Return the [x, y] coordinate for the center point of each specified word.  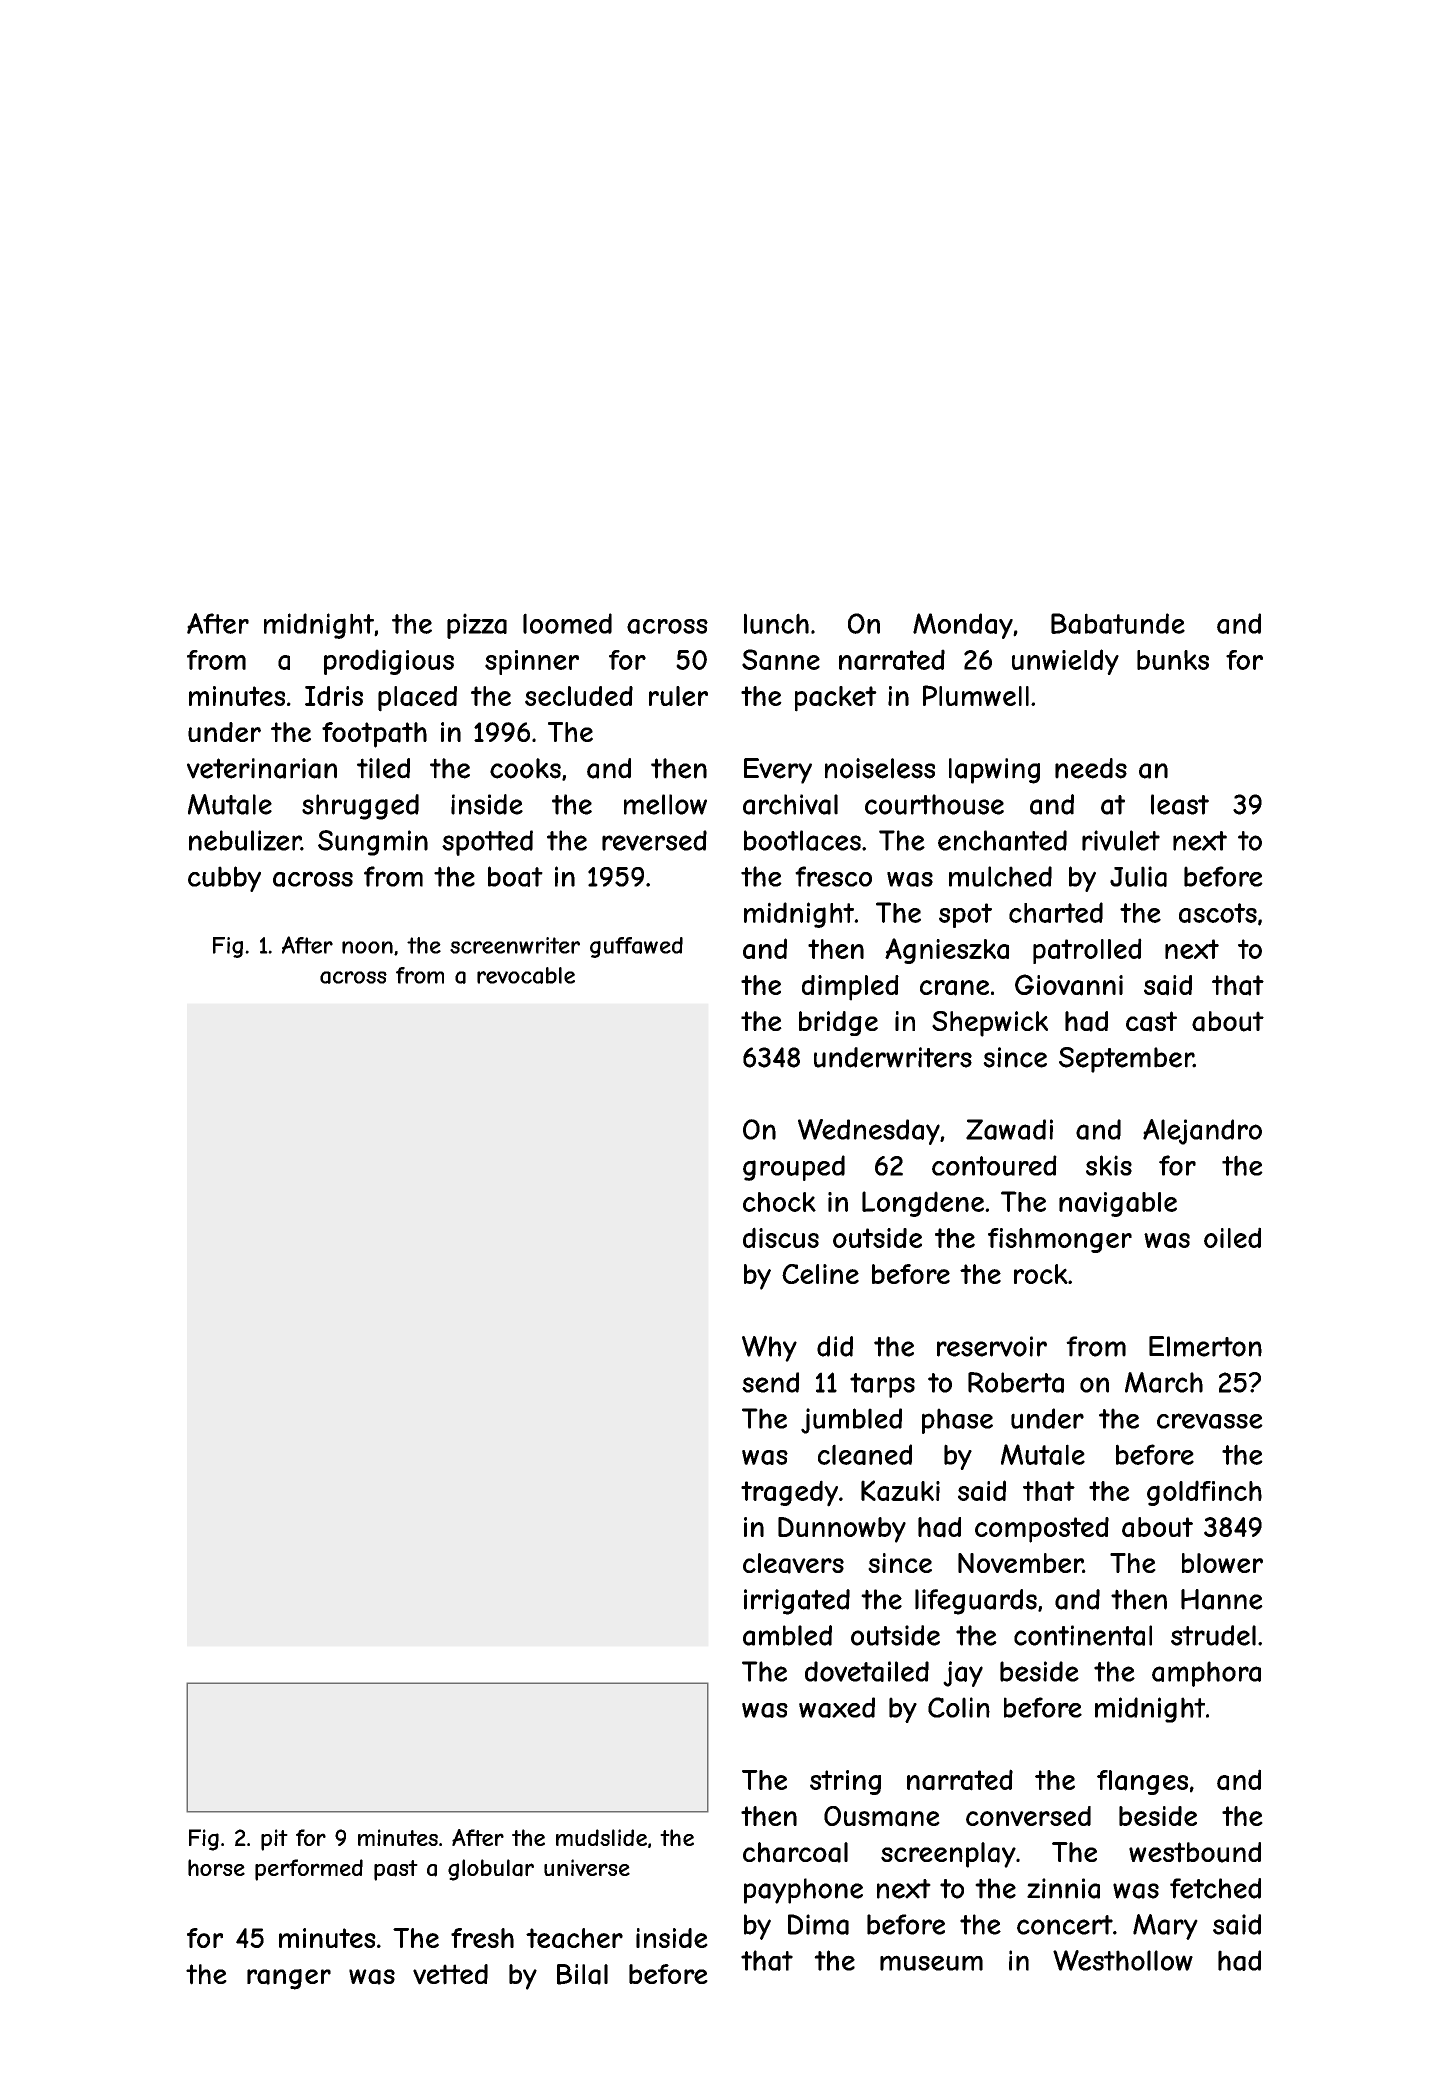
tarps [882, 1385]
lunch [776, 623]
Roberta [1016, 1382]
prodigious [389, 662]
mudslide [601, 1837]
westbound [1195, 1852]
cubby [224, 879]
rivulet [1121, 840]
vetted [450, 1974]
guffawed [636, 947]
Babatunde [1118, 623]
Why [769, 1348]
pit [274, 1840]
